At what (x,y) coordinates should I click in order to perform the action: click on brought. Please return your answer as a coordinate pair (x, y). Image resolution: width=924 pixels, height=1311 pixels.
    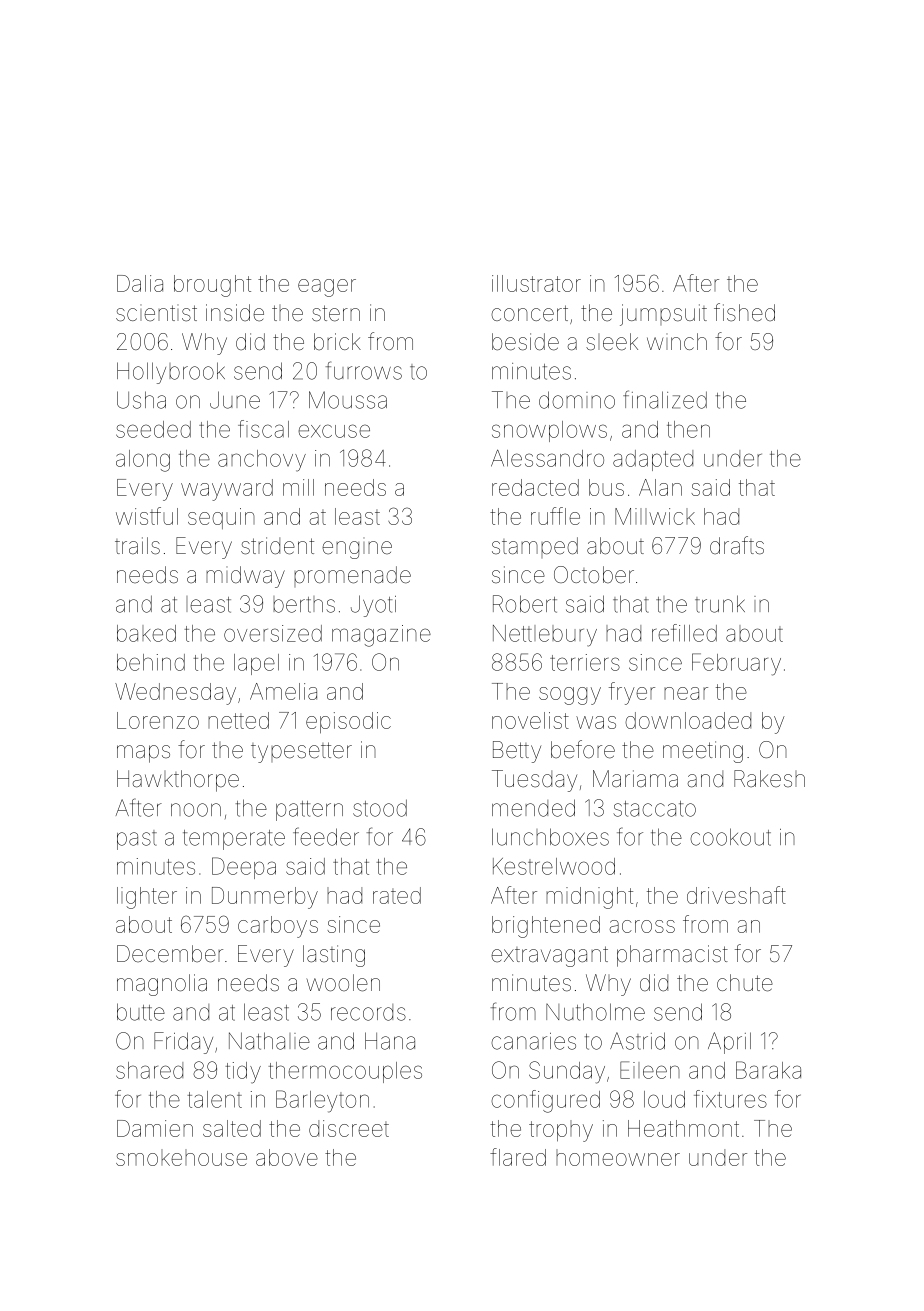
    Looking at the image, I should click on (212, 286).
